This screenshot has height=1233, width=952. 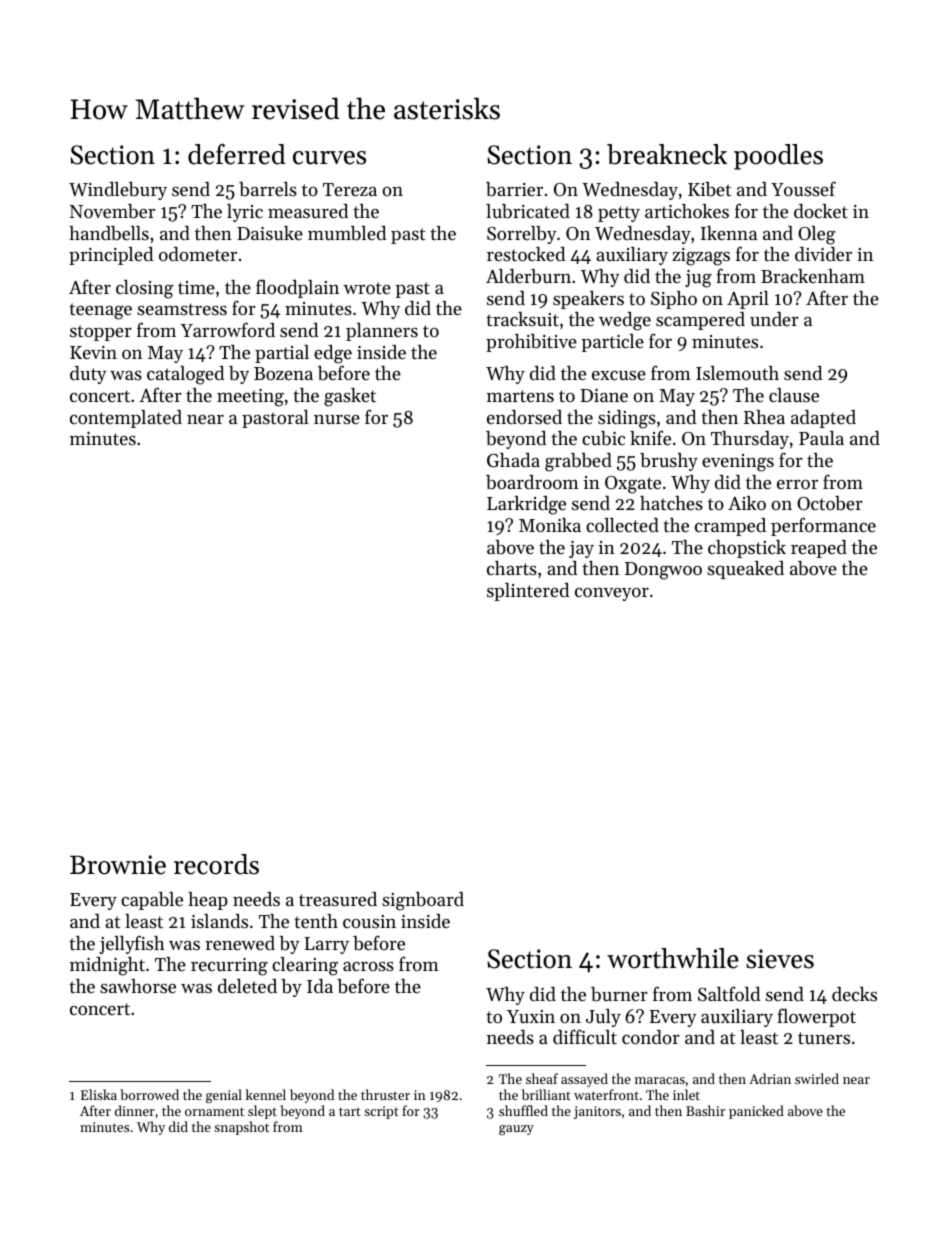 I want to click on sawhorse, so click(x=138, y=986).
